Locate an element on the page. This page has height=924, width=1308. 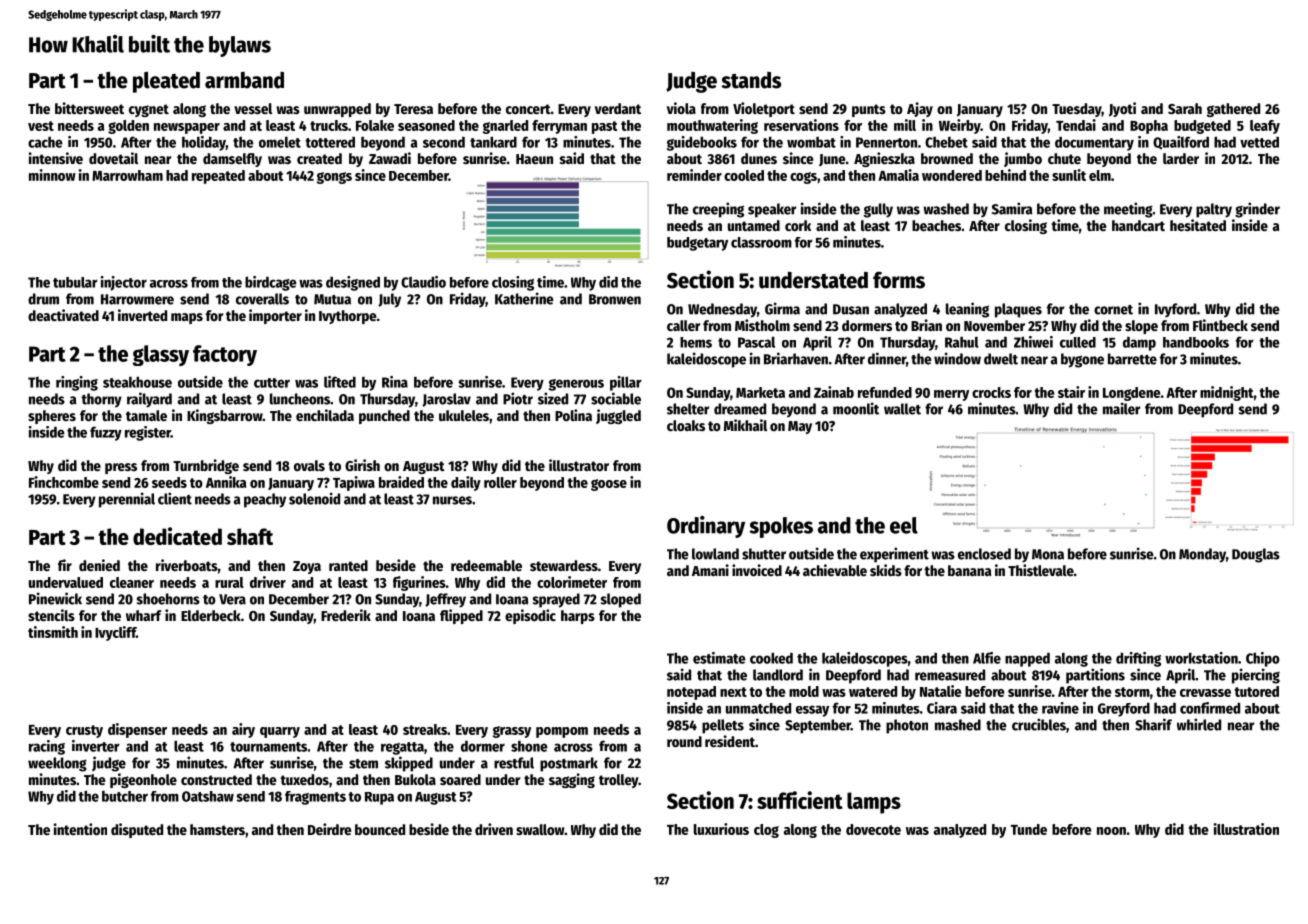
Douglas is located at coordinates (1256, 555).
